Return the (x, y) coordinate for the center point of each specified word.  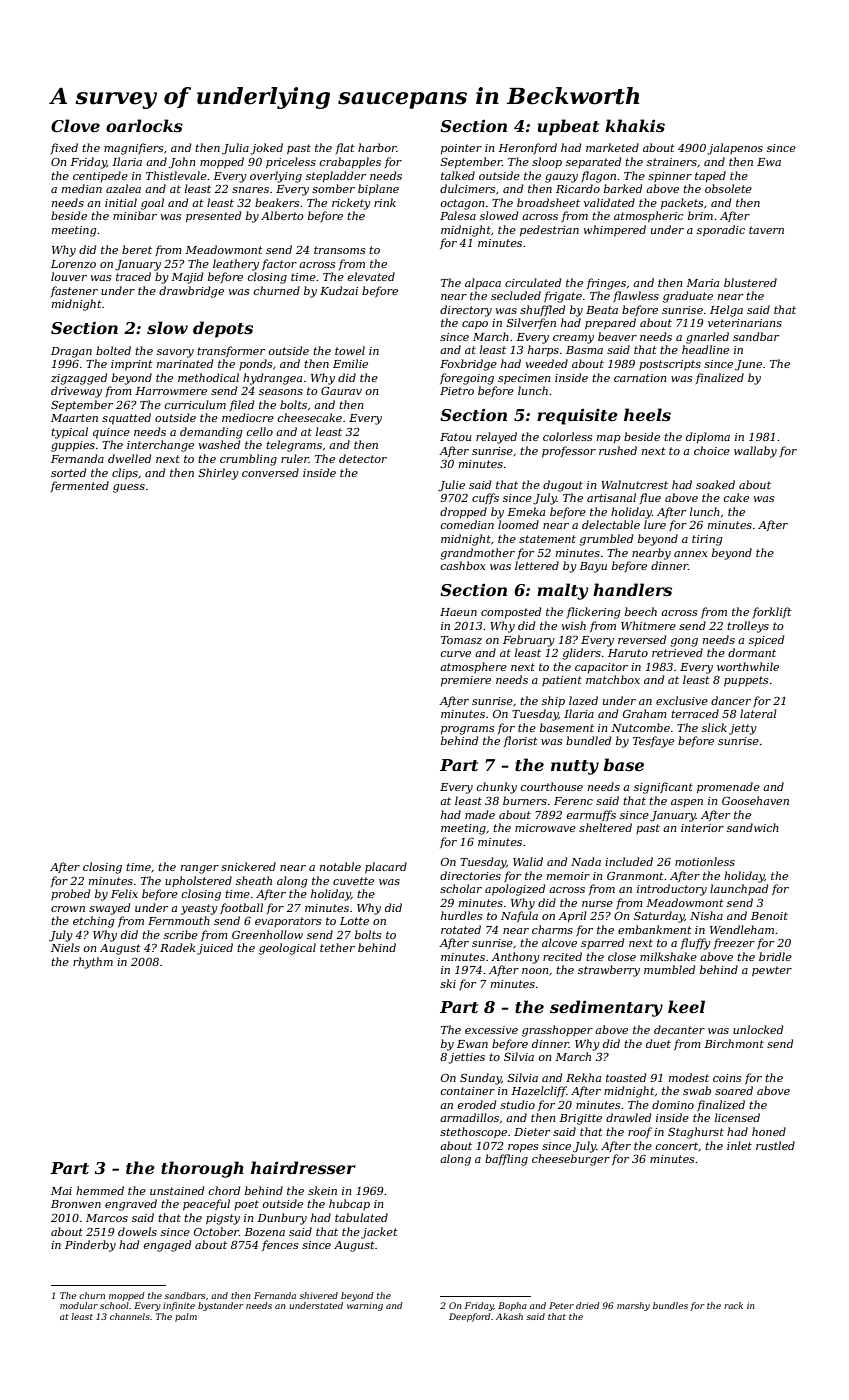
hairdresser (303, 1167)
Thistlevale (176, 175)
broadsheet (548, 202)
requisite (577, 417)
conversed (270, 472)
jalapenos (735, 149)
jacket (379, 1233)
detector (363, 458)
